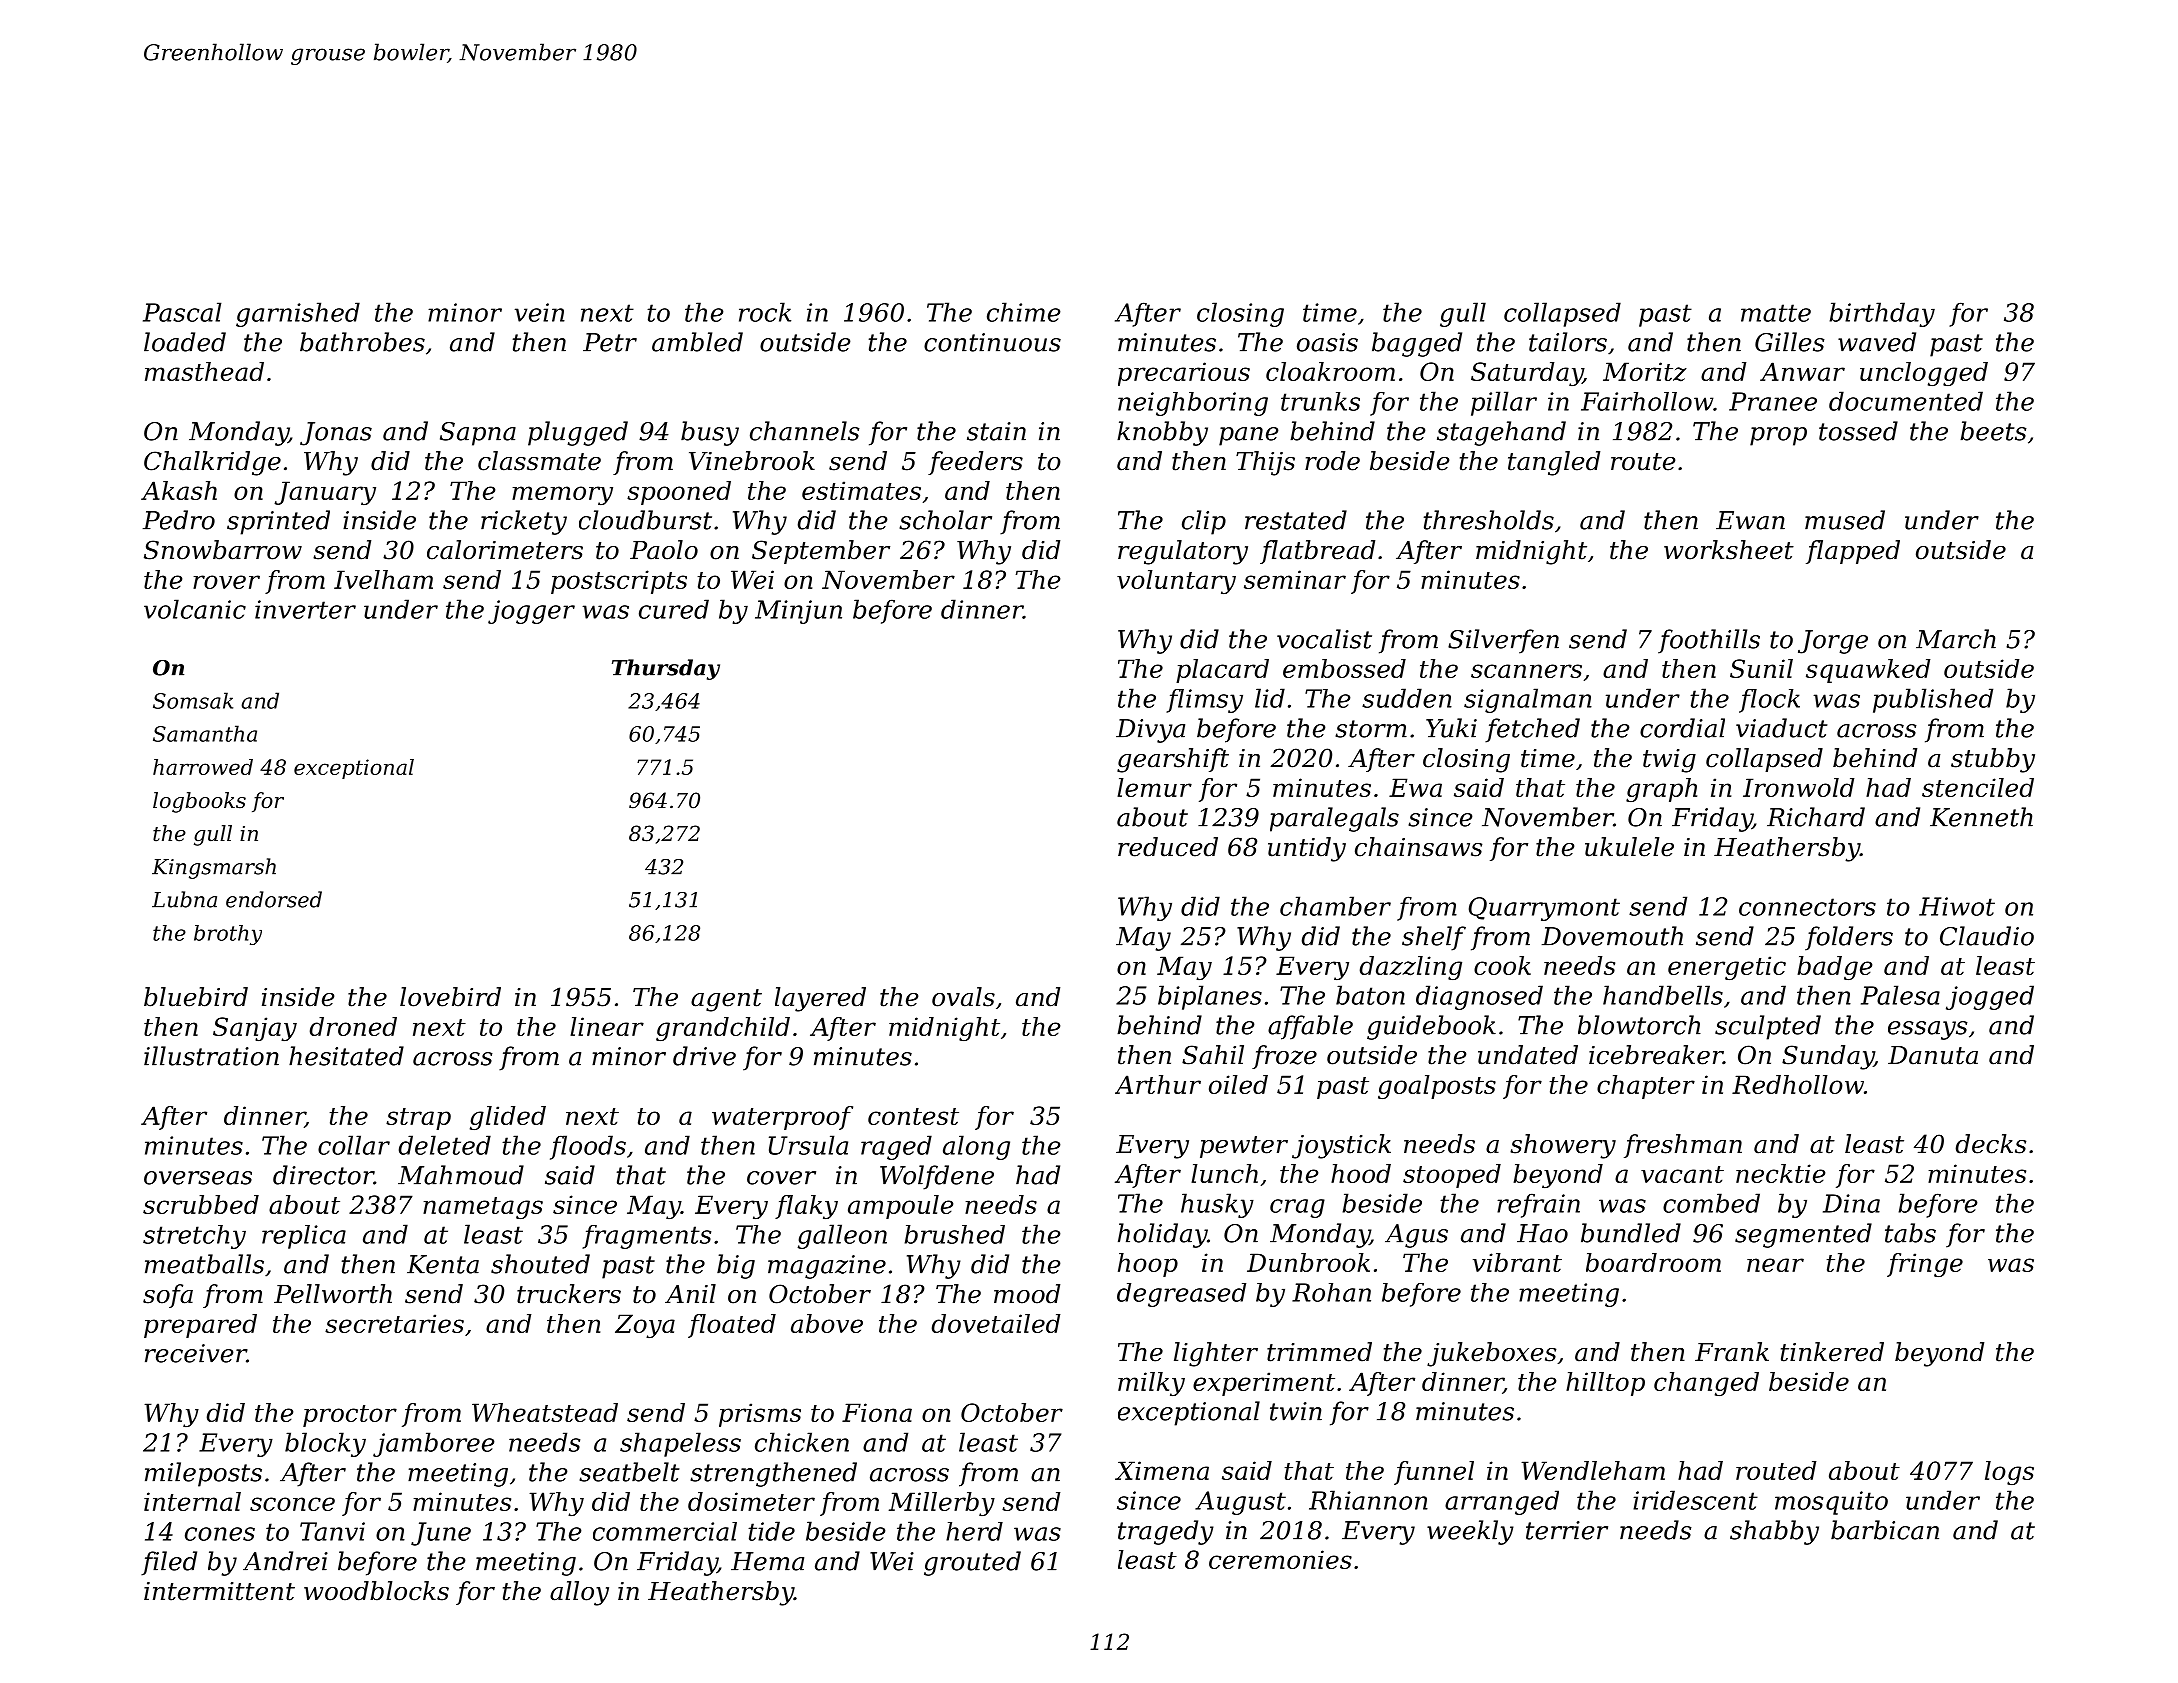 This screenshot has height=1683, width=2178. Describe the element at coordinates (441, 1534) in the screenshot. I see `June` at that location.
